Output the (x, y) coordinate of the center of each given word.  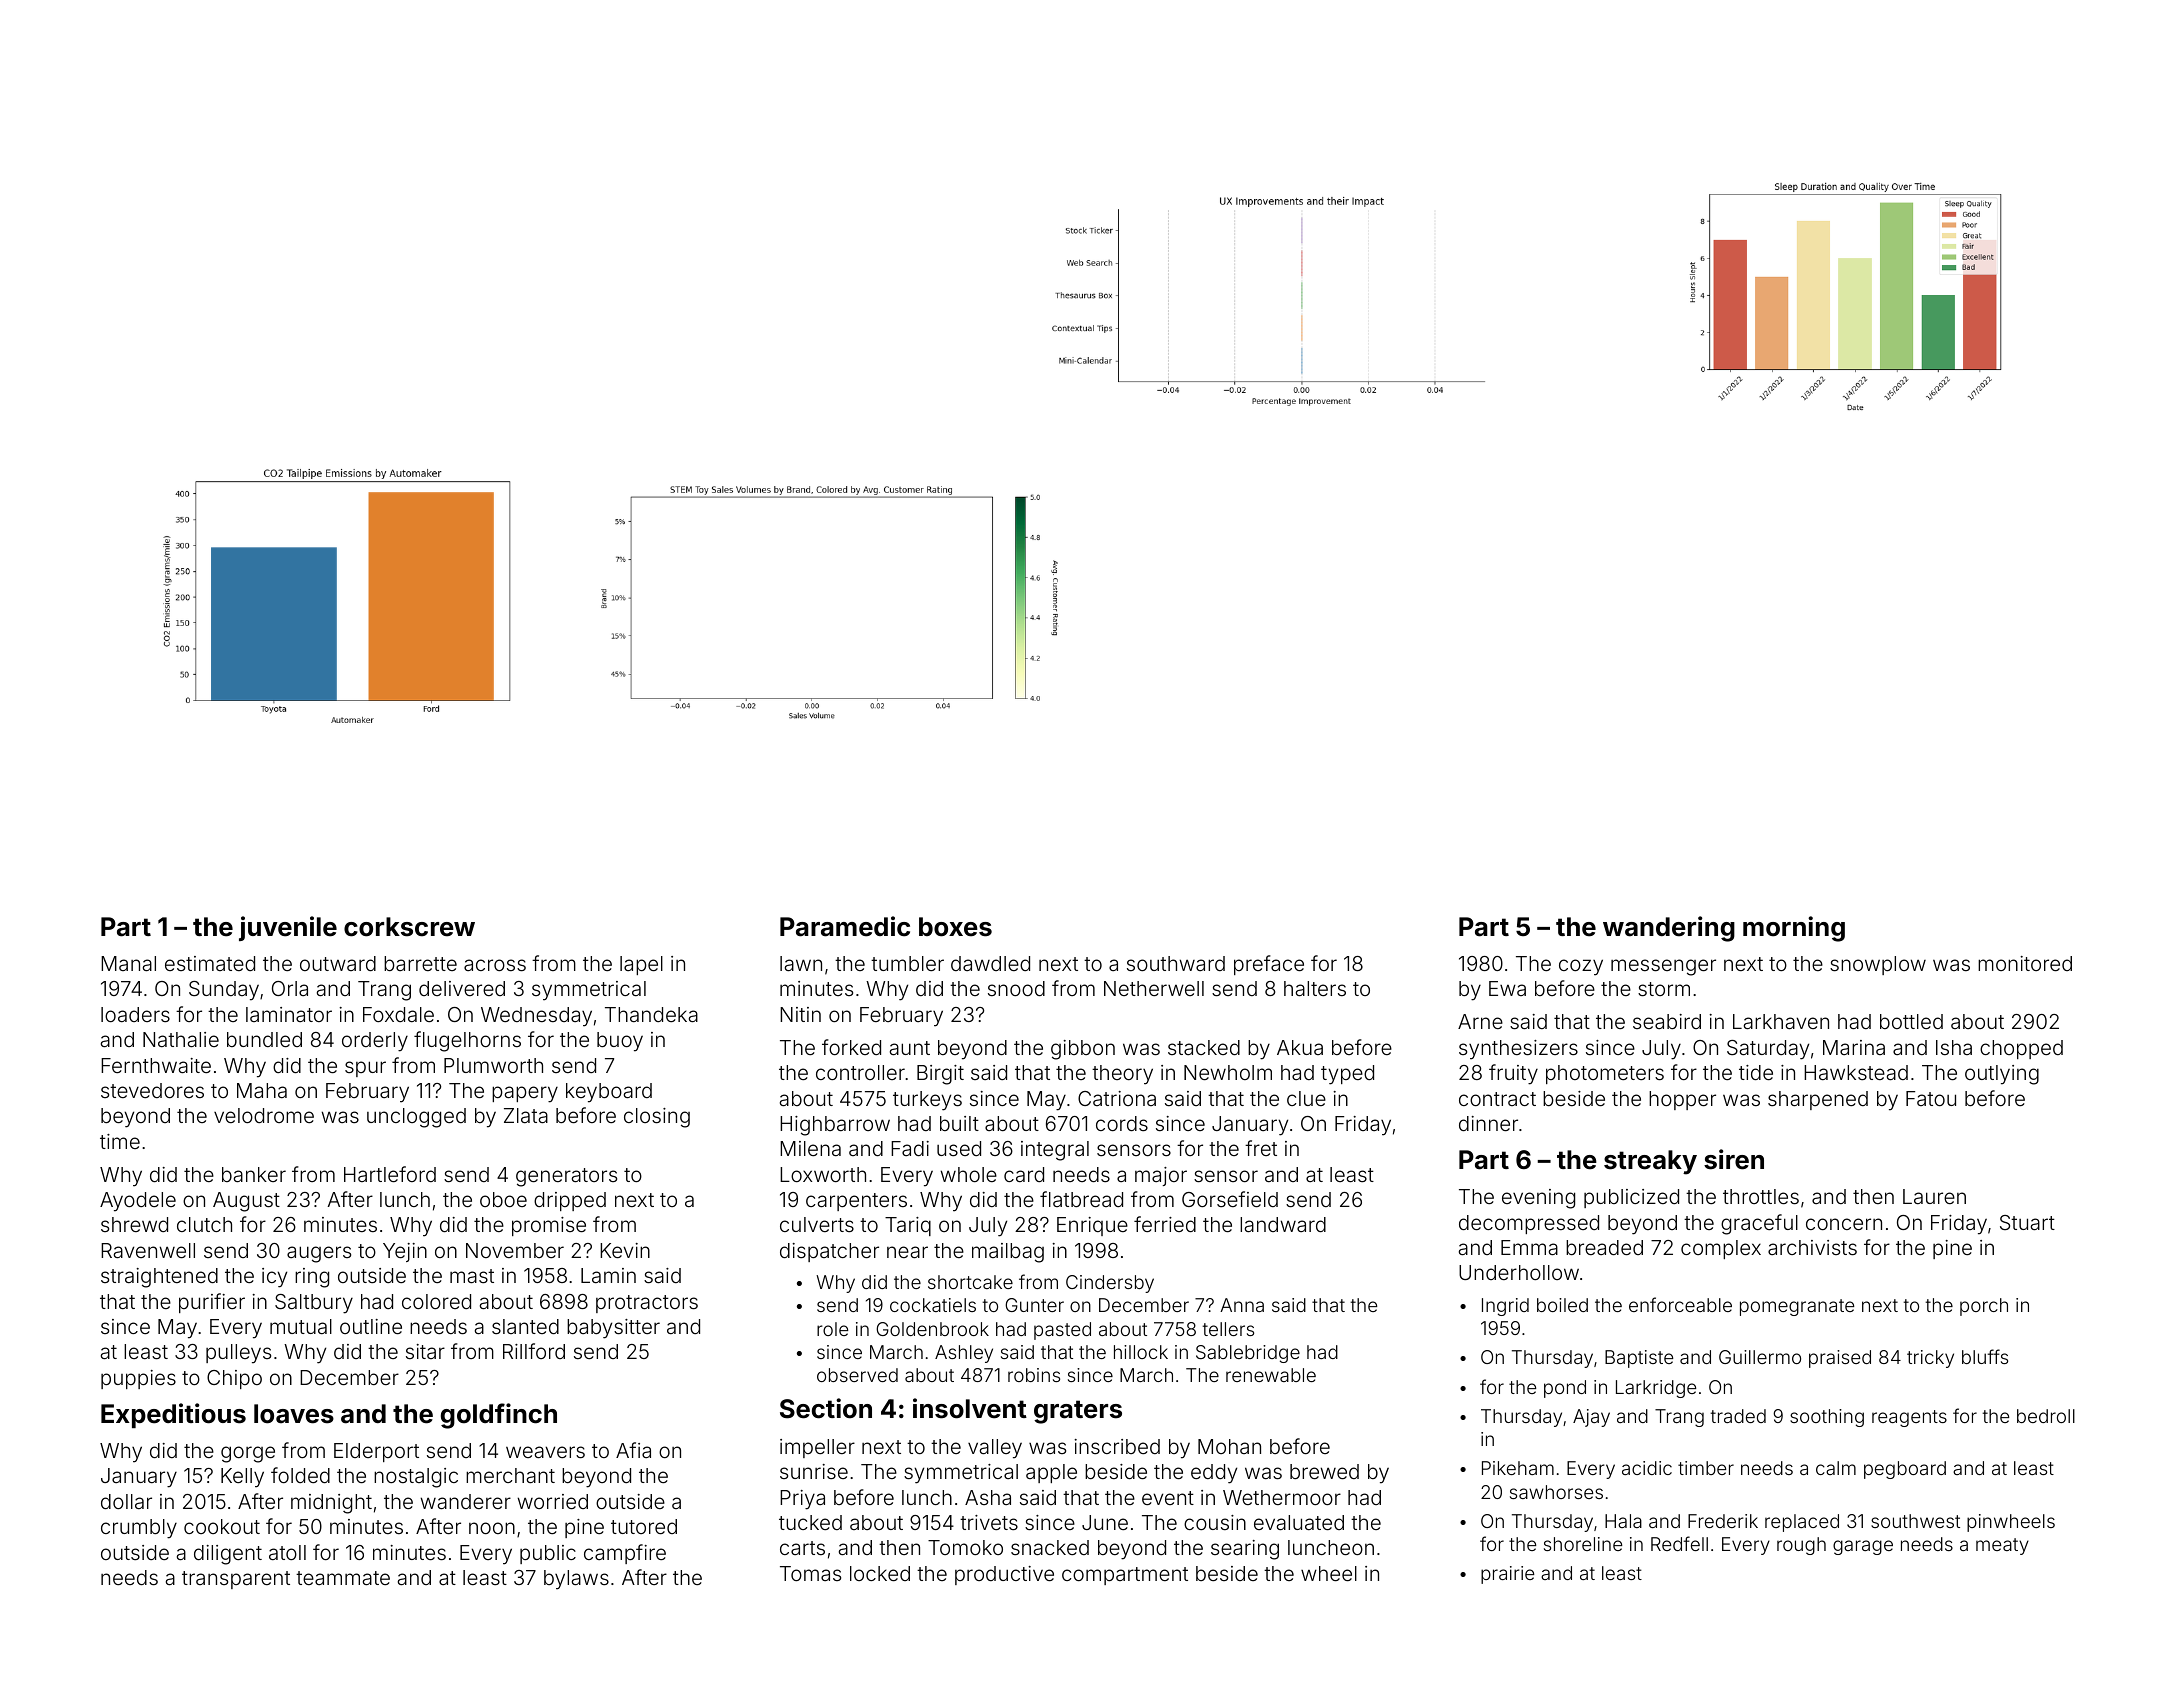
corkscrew (409, 927)
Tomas (810, 1573)
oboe (503, 1199)
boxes (955, 927)
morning (1794, 929)
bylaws (576, 1580)
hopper (1682, 1100)
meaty (2002, 1546)
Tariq (908, 1226)
